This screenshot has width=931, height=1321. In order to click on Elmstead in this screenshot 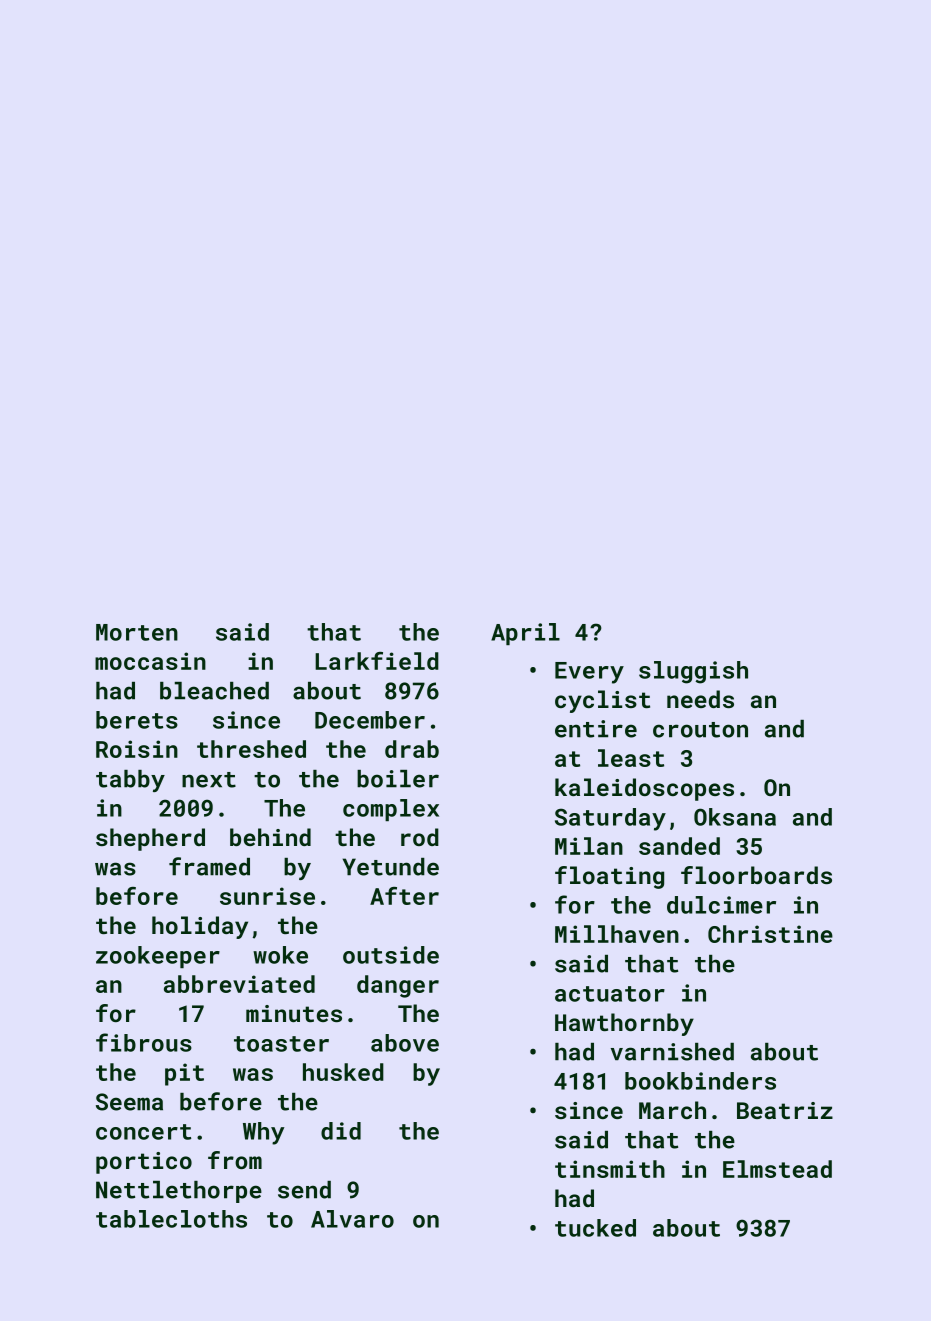, I will do `click(777, 1169)`.
